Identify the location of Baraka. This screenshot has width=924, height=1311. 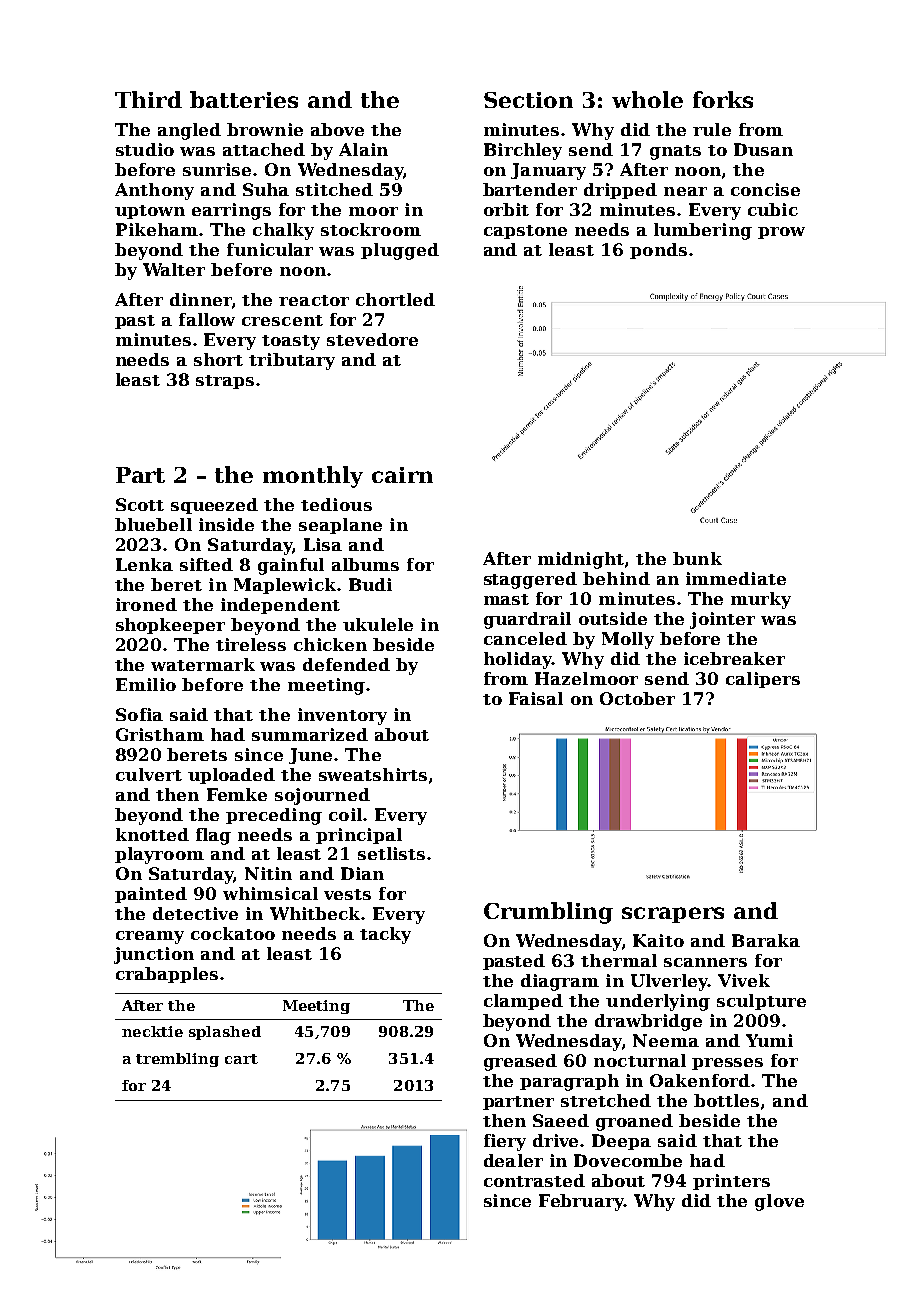
(766, 940).
